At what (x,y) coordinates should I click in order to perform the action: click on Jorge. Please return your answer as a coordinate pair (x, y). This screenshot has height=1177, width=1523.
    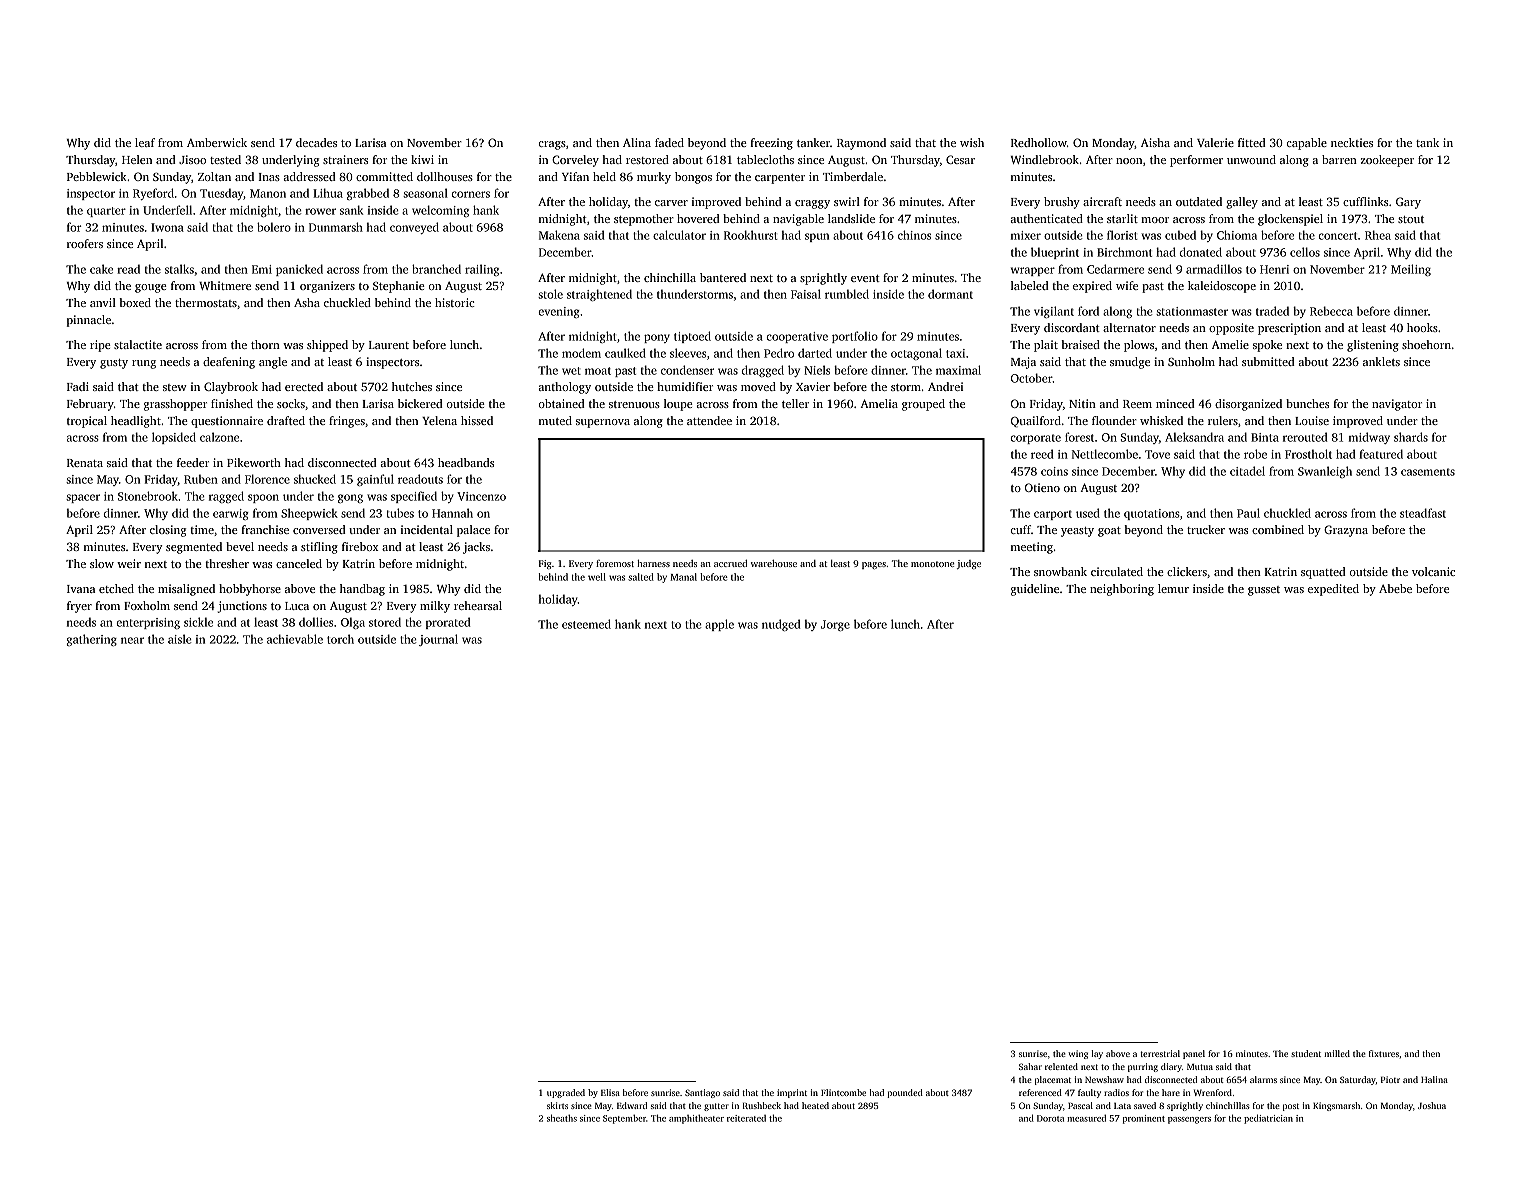
    Looking at the image, I should click on (835, 625).
